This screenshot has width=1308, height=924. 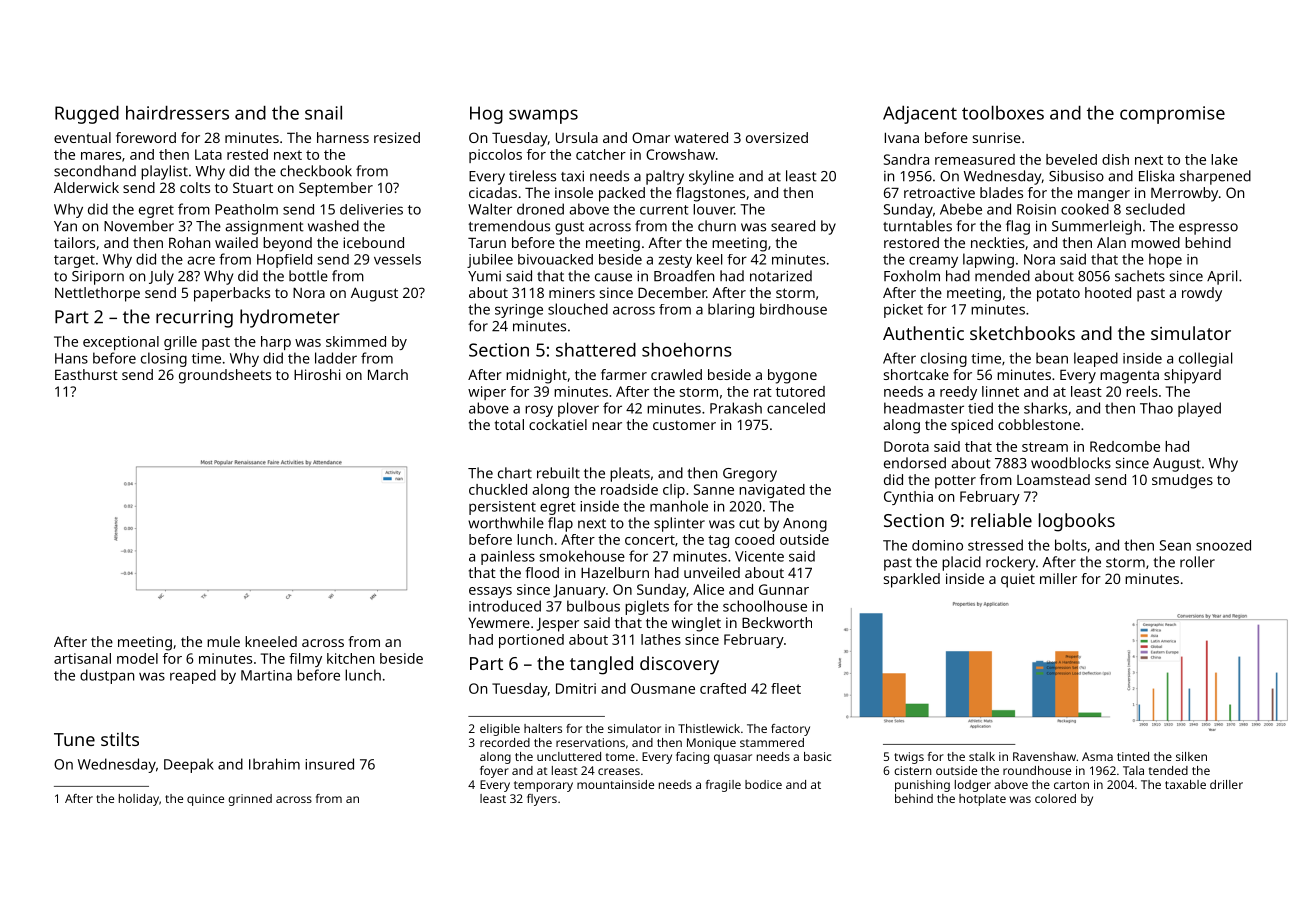 I want to click on essays, so click(x=490, y=592).
